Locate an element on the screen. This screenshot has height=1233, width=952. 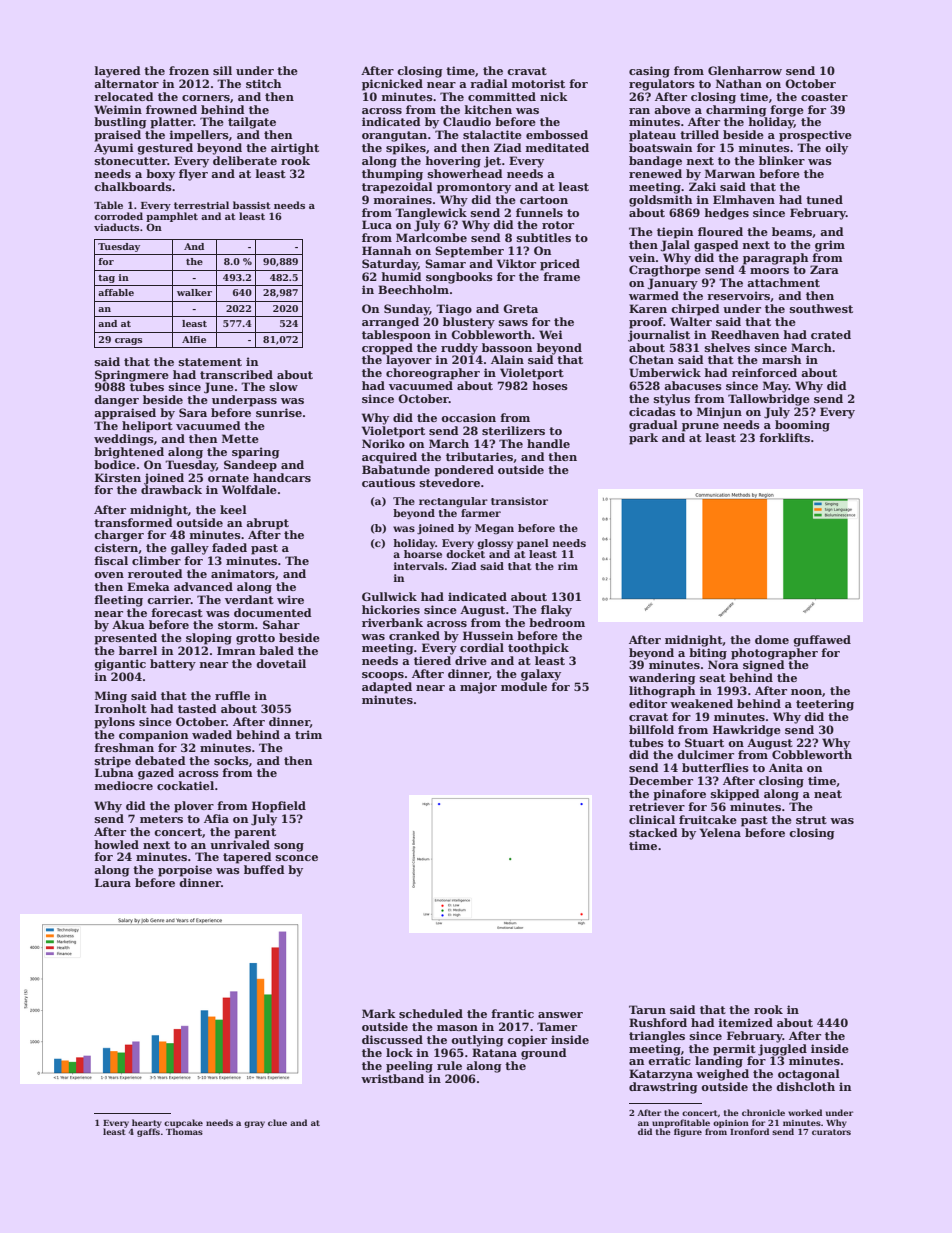
butterflies is located at coordinates (715, 767).
